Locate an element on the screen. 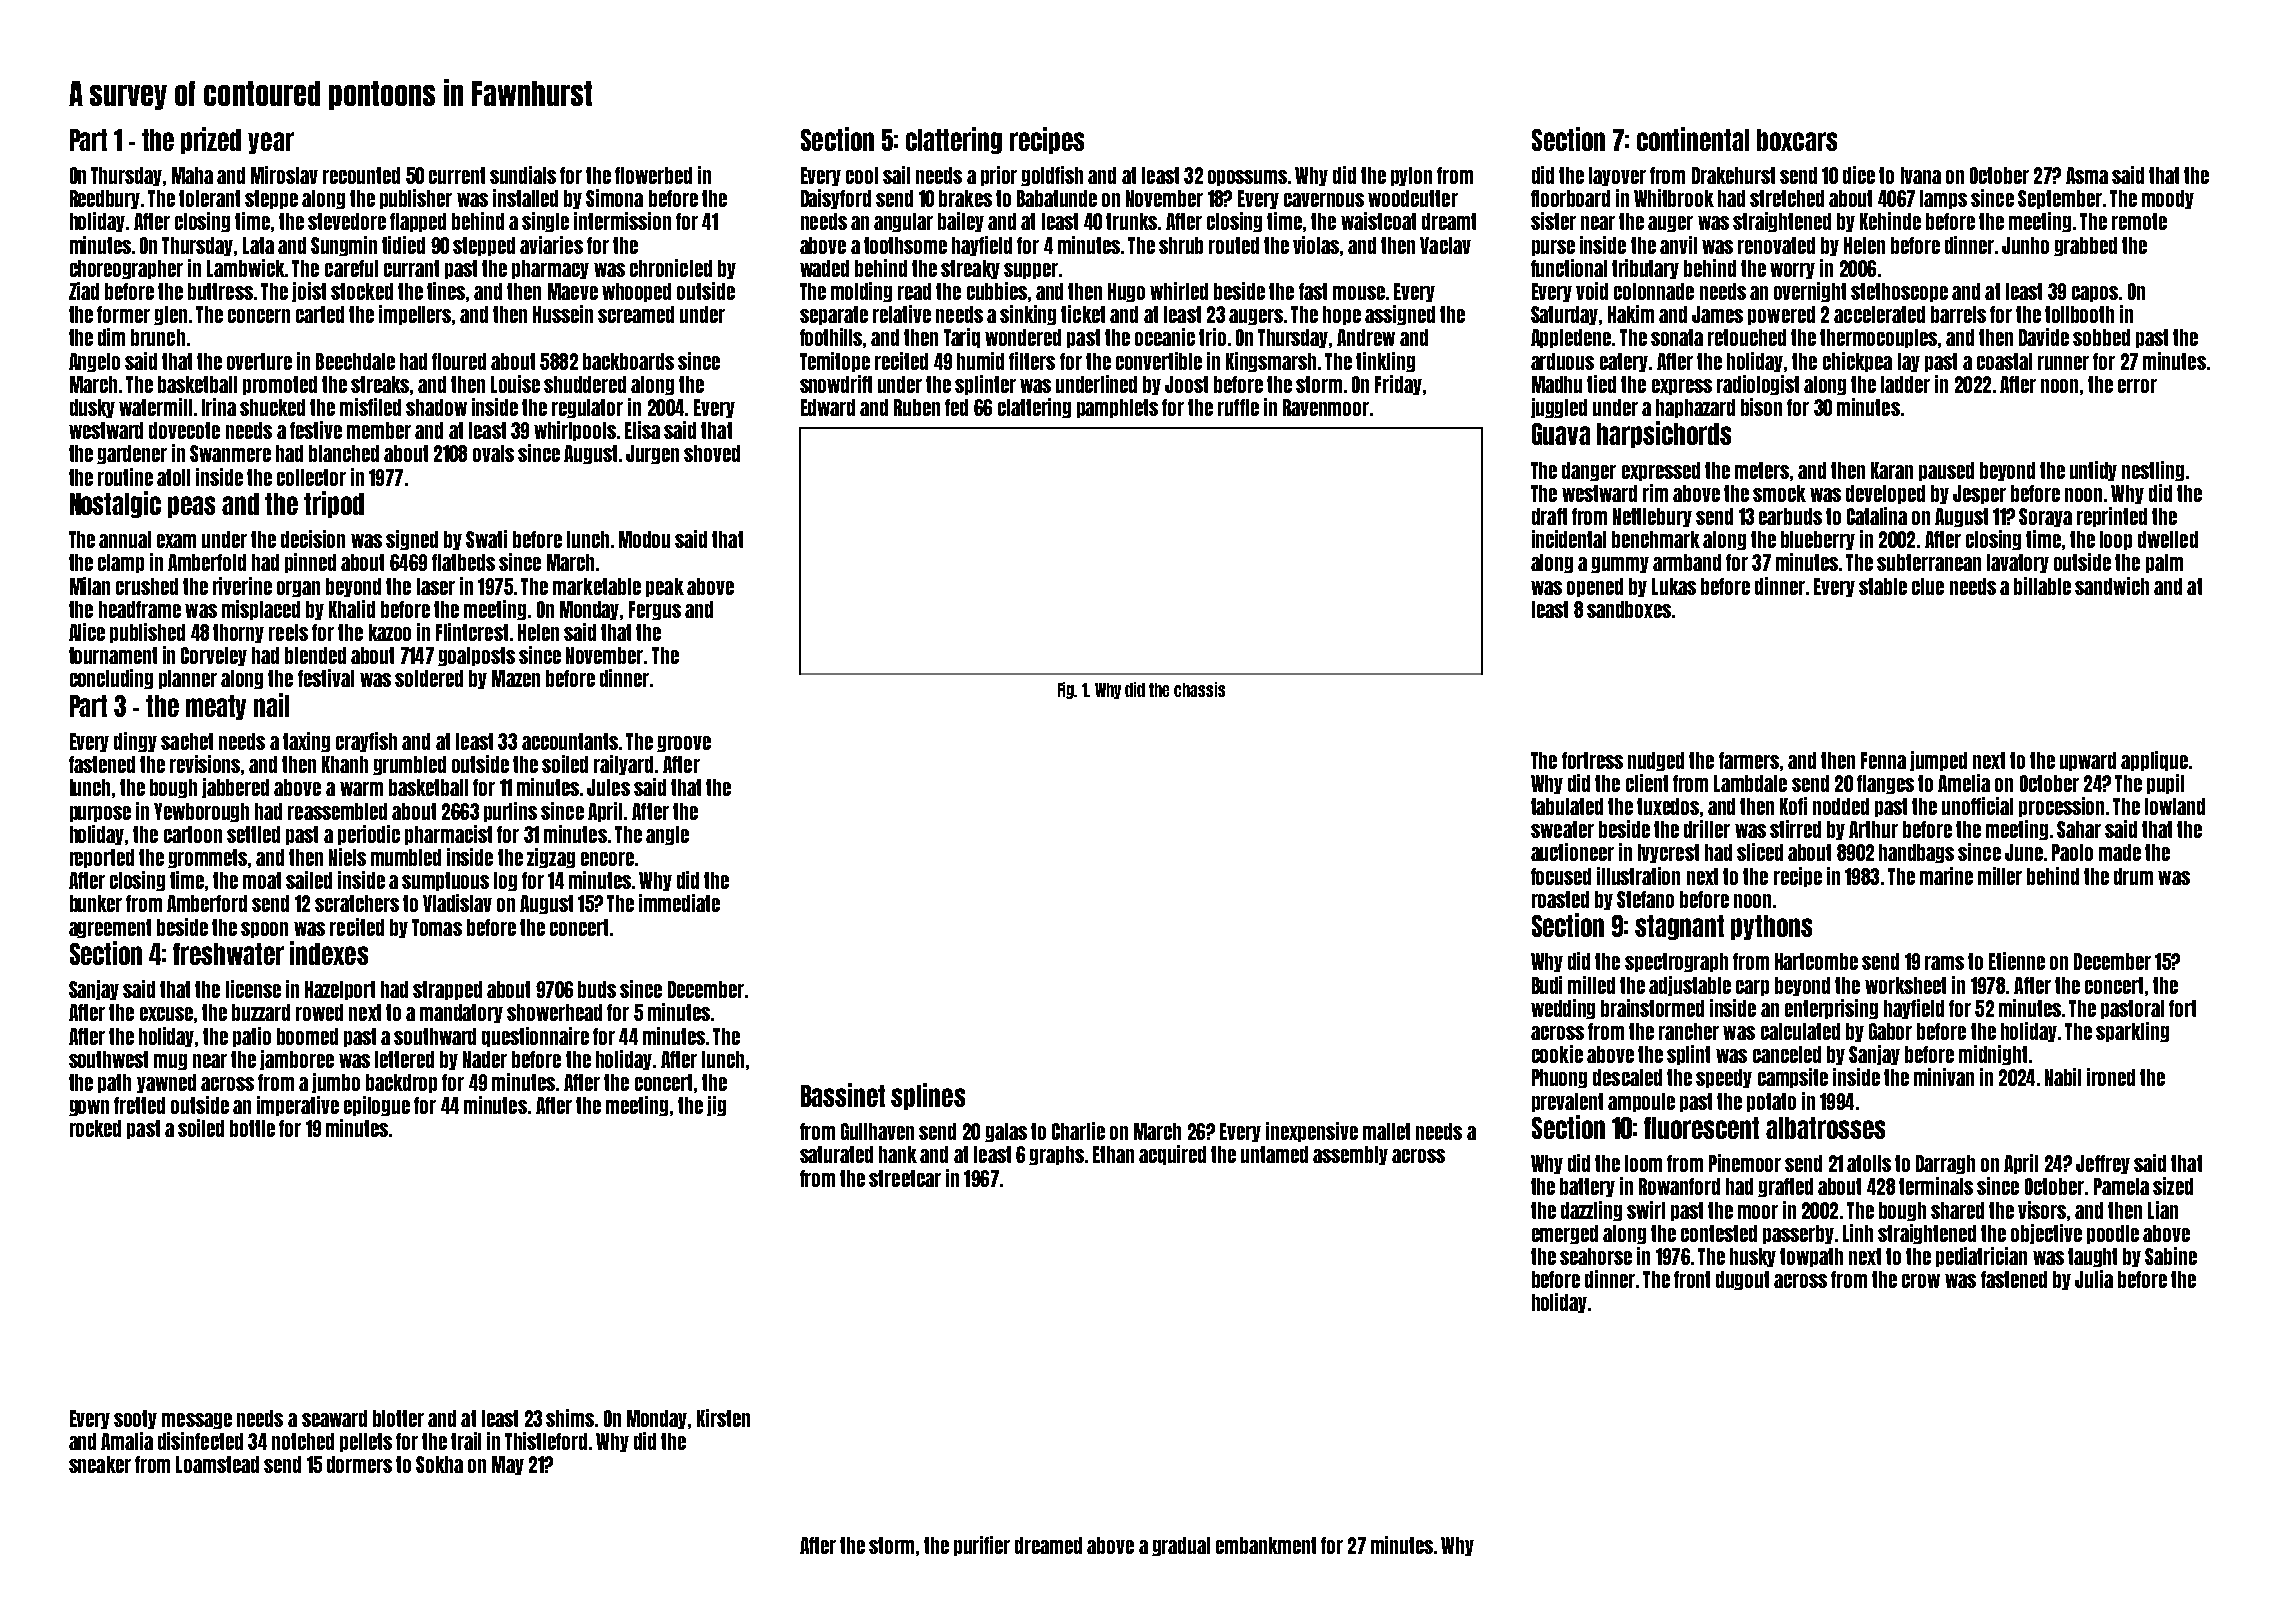 The width and height of the screenshot is (2282, 1614). splines is located at coordinates (928, 1096).
